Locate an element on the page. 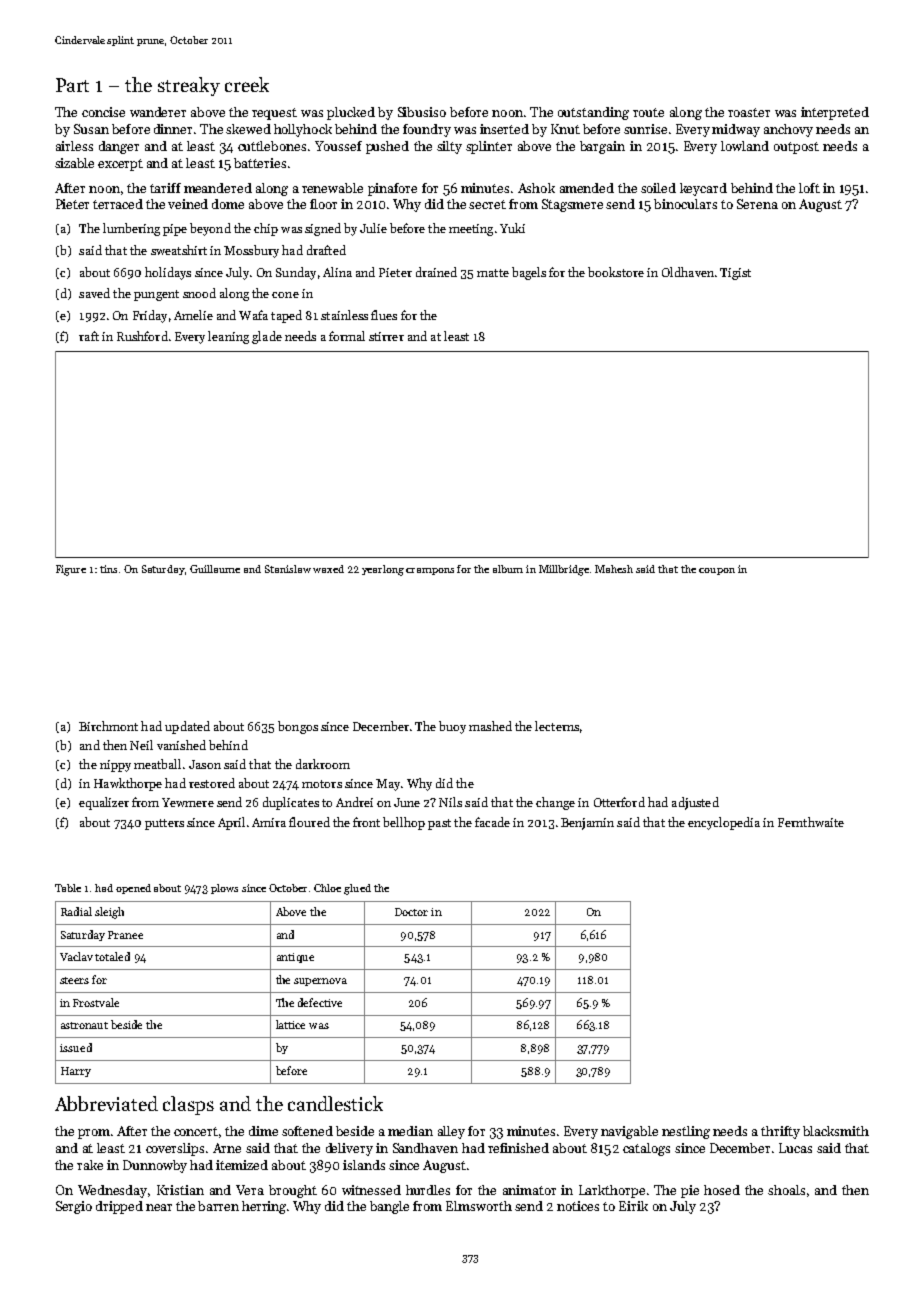  Kristian is located at coordinates (180, 1190).
